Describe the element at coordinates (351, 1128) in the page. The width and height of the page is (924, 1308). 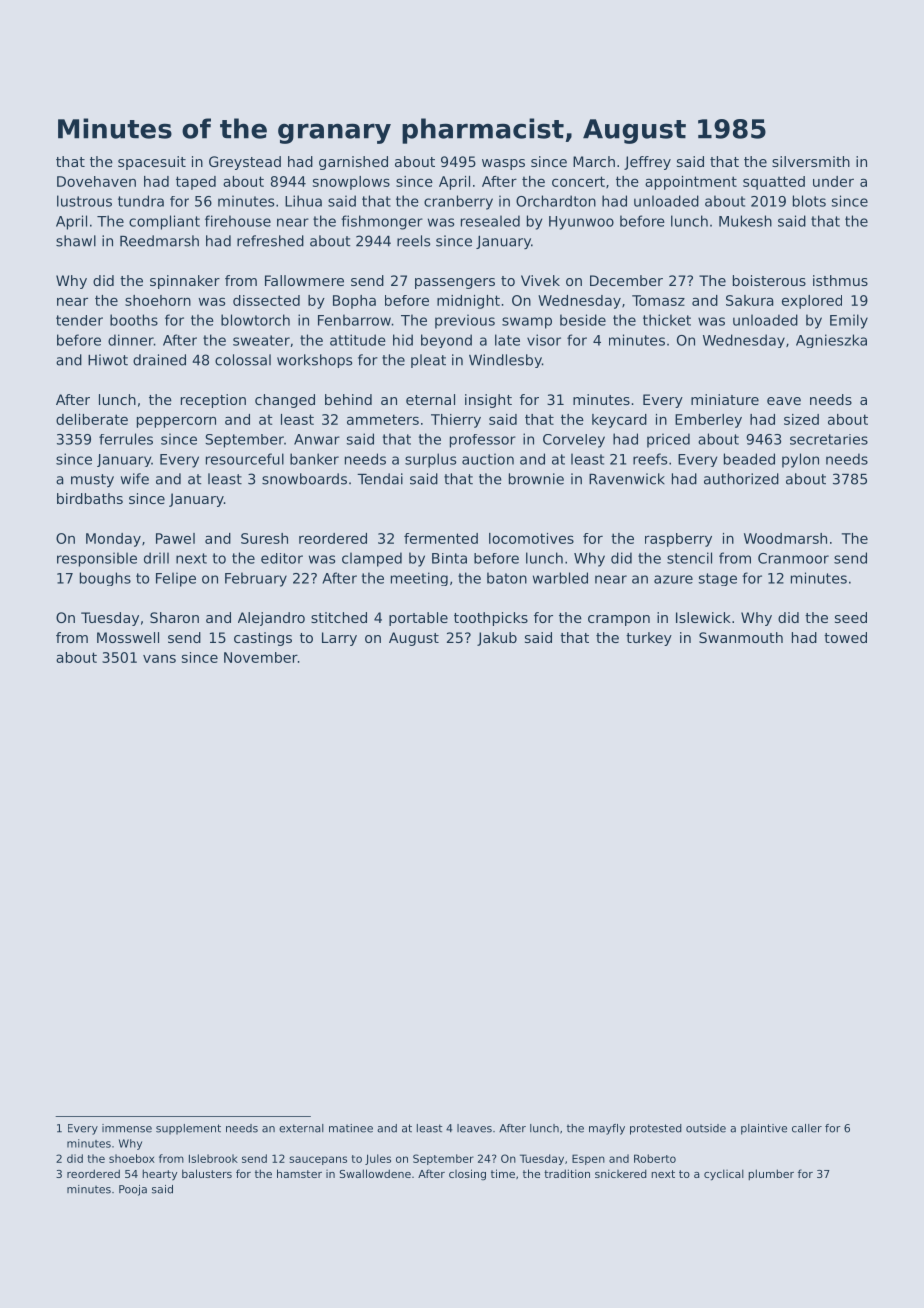
I see `matinee` at that location.
